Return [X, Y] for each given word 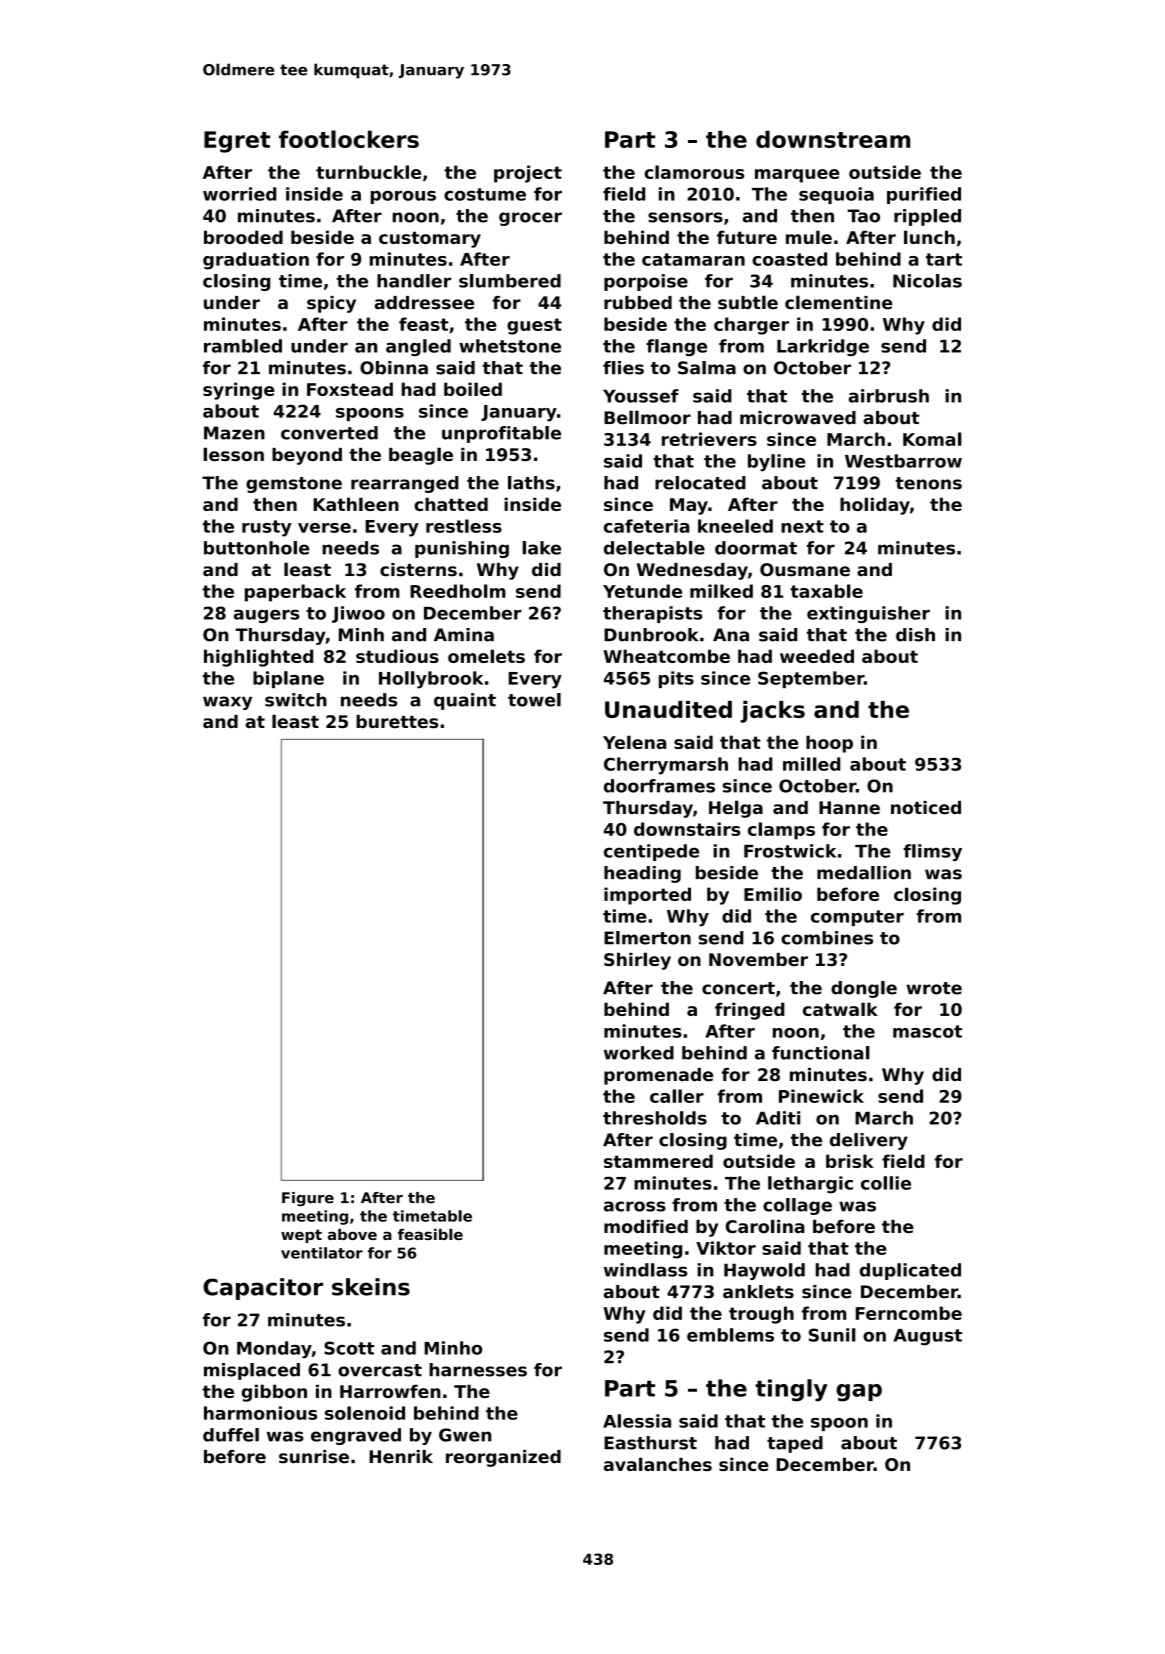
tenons [928, 483]
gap [859, 1393]
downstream [833, 139]
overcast [380, 1370]
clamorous [694, 172]
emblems [730, 1335]
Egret [237, 142]
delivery [869, 1141]
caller [677, 1096]
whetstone [510, 346]
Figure [308, 1199]
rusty [267, 528]
